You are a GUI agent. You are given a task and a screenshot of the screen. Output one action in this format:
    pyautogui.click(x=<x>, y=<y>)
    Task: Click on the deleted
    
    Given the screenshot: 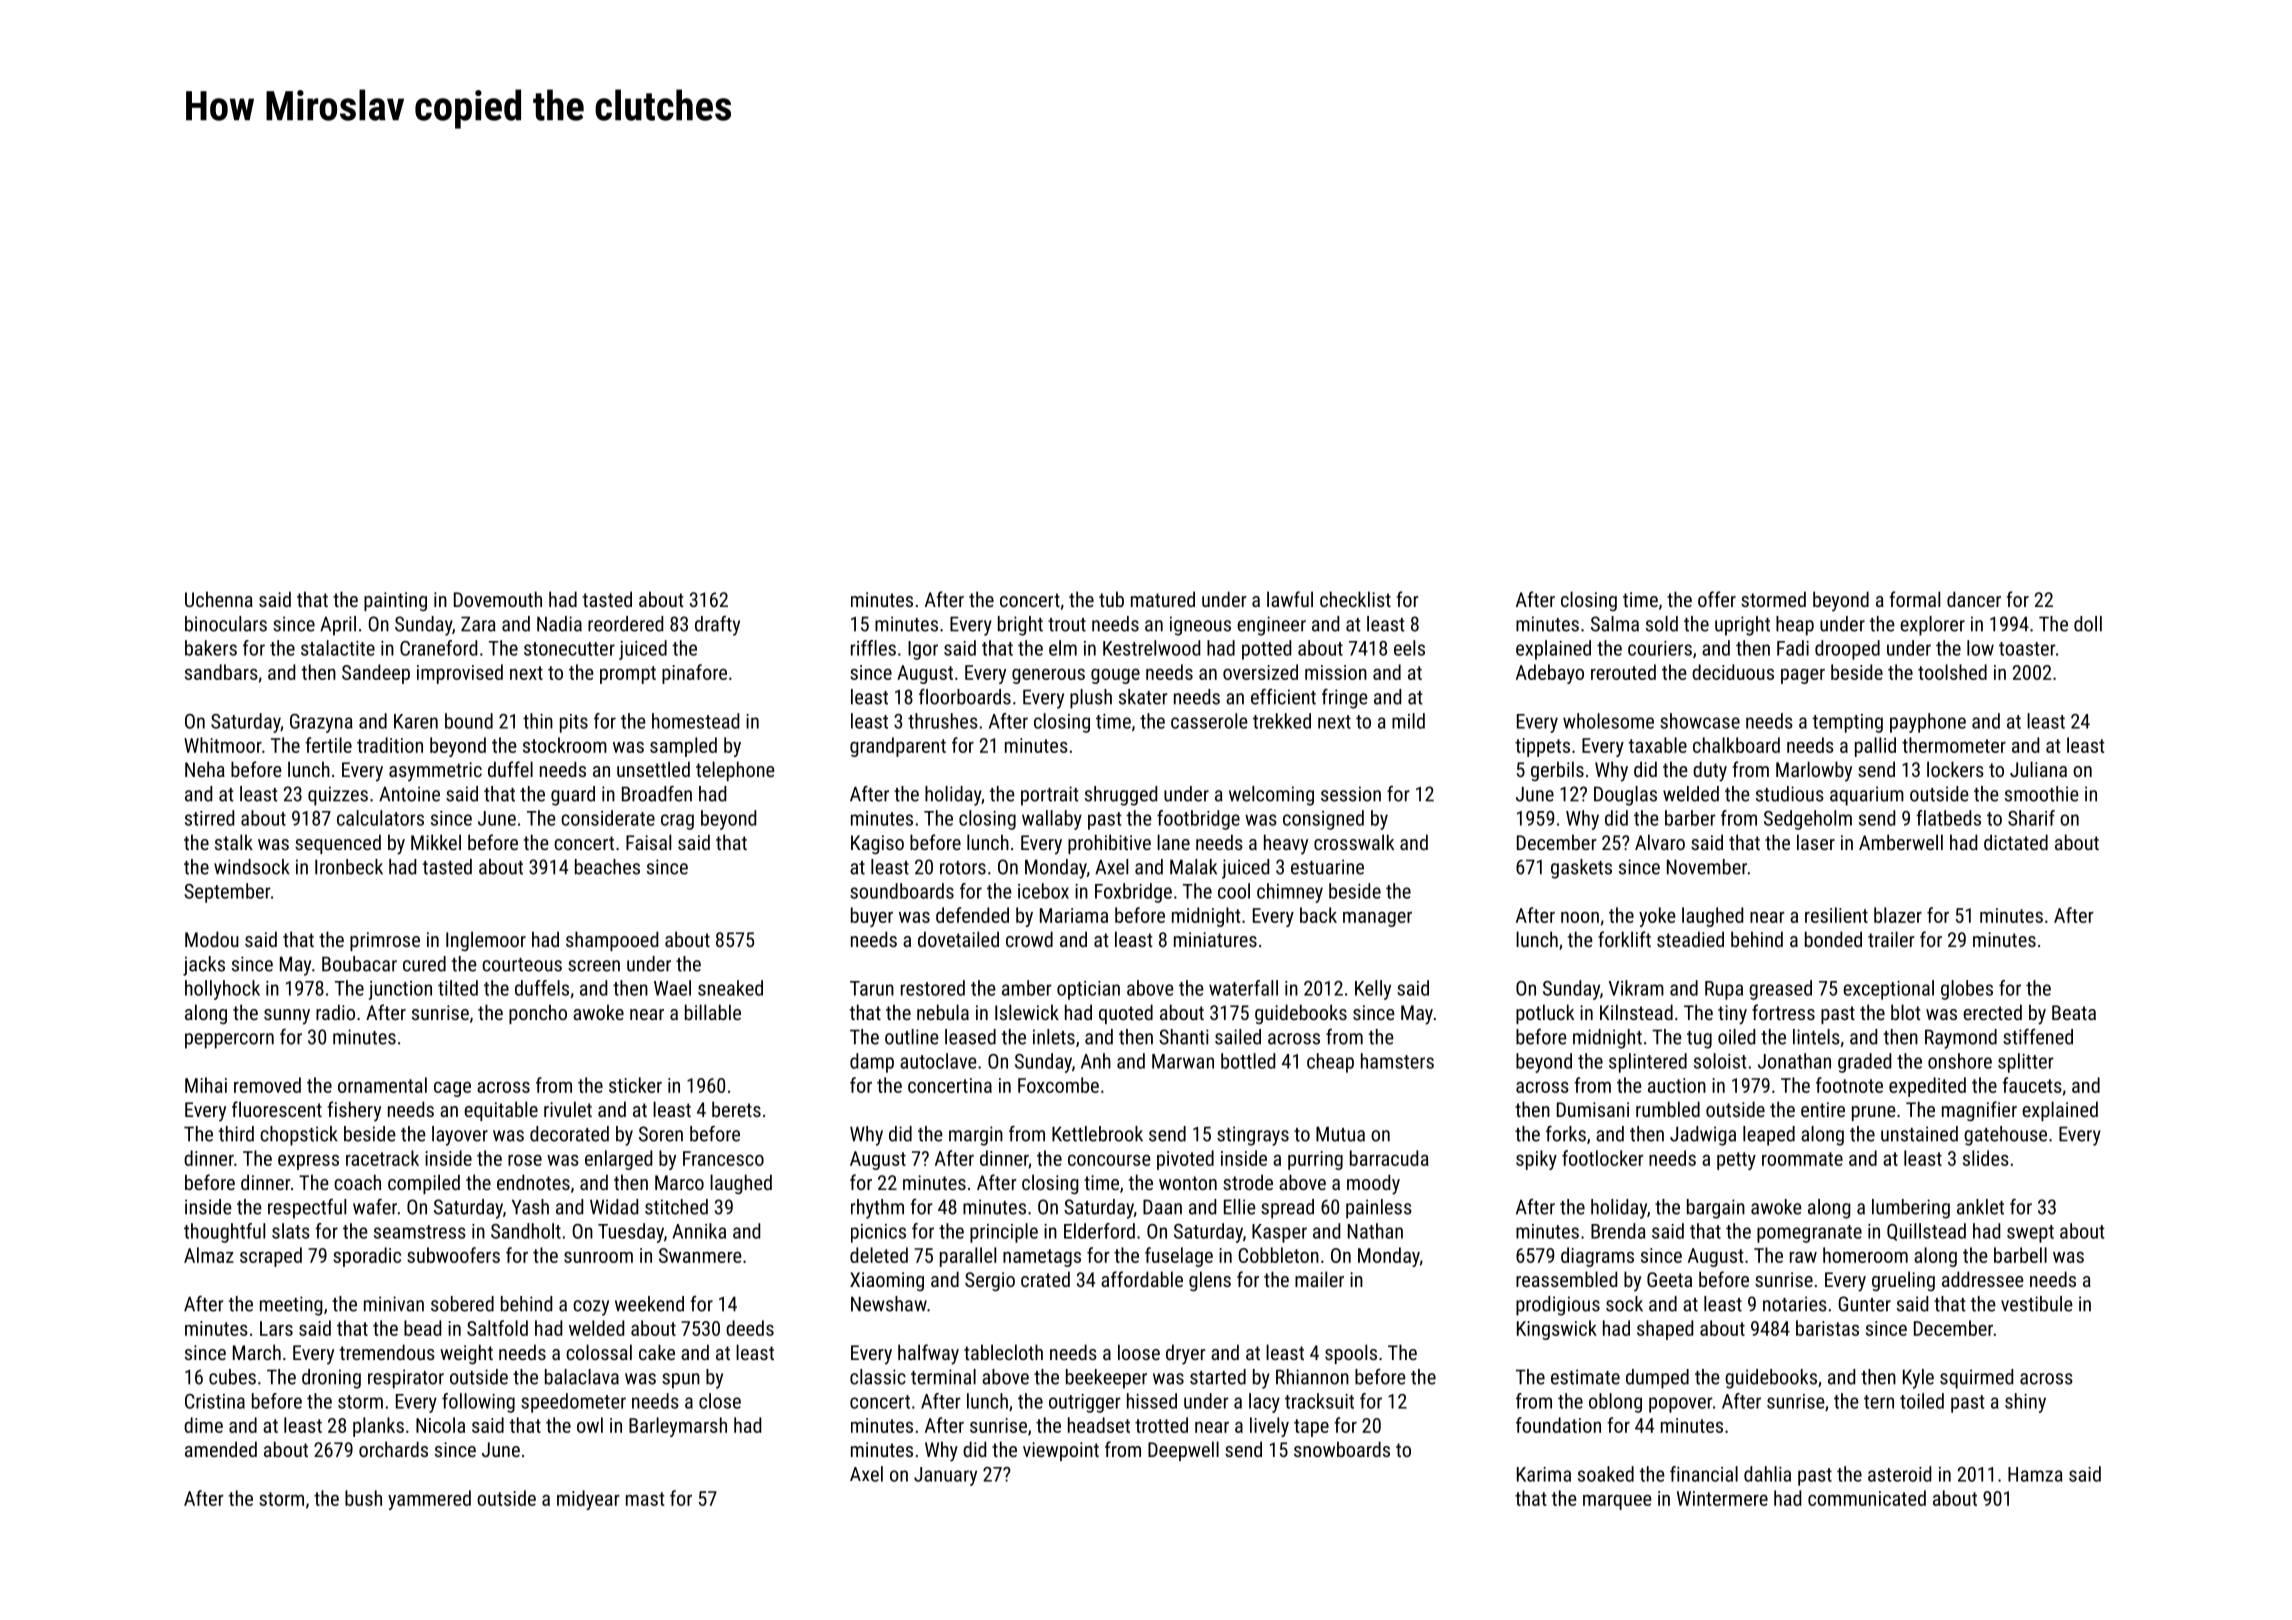 What is the action you would take?
    pyautogui.click(x=879, y=1255)
